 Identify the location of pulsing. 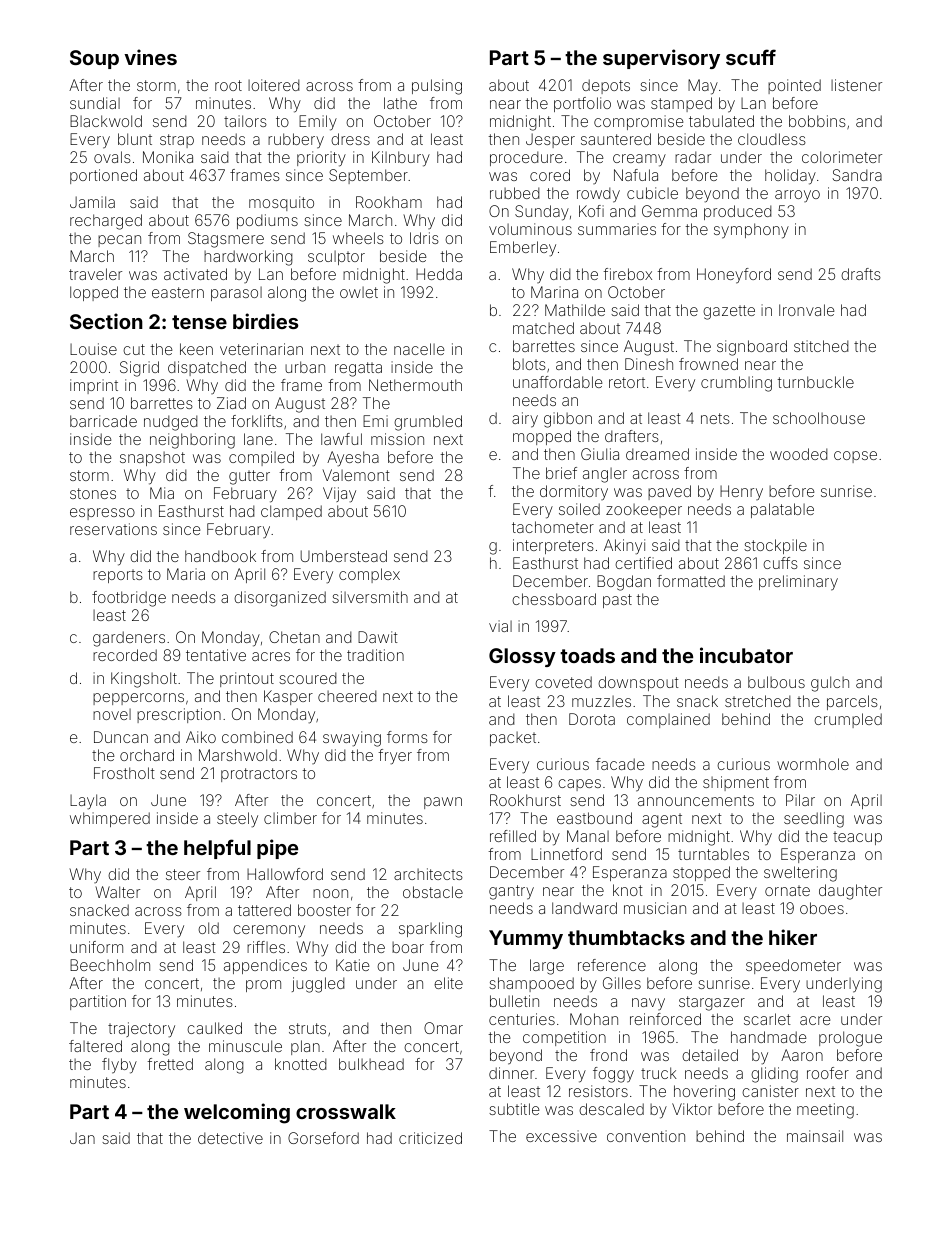
(437, 87).
